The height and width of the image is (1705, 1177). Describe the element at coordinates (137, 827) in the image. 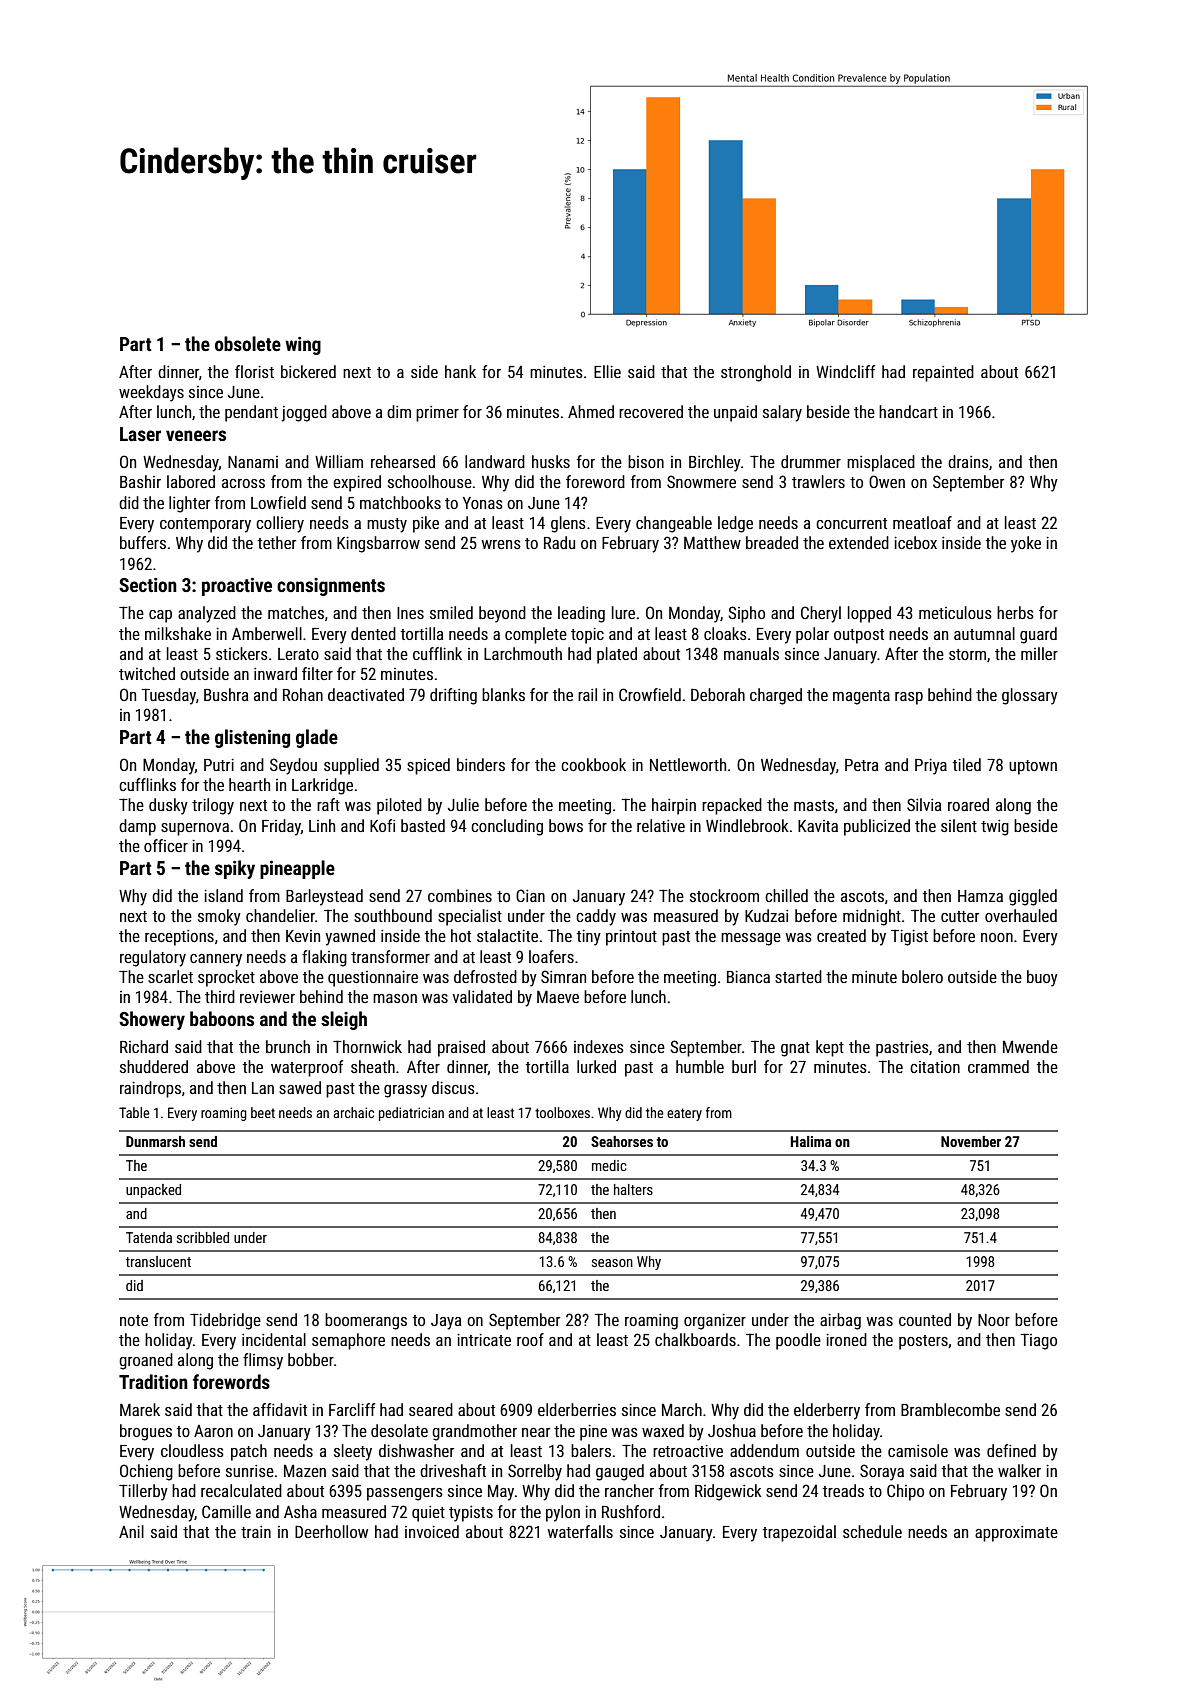

I see `damp` at that location.
